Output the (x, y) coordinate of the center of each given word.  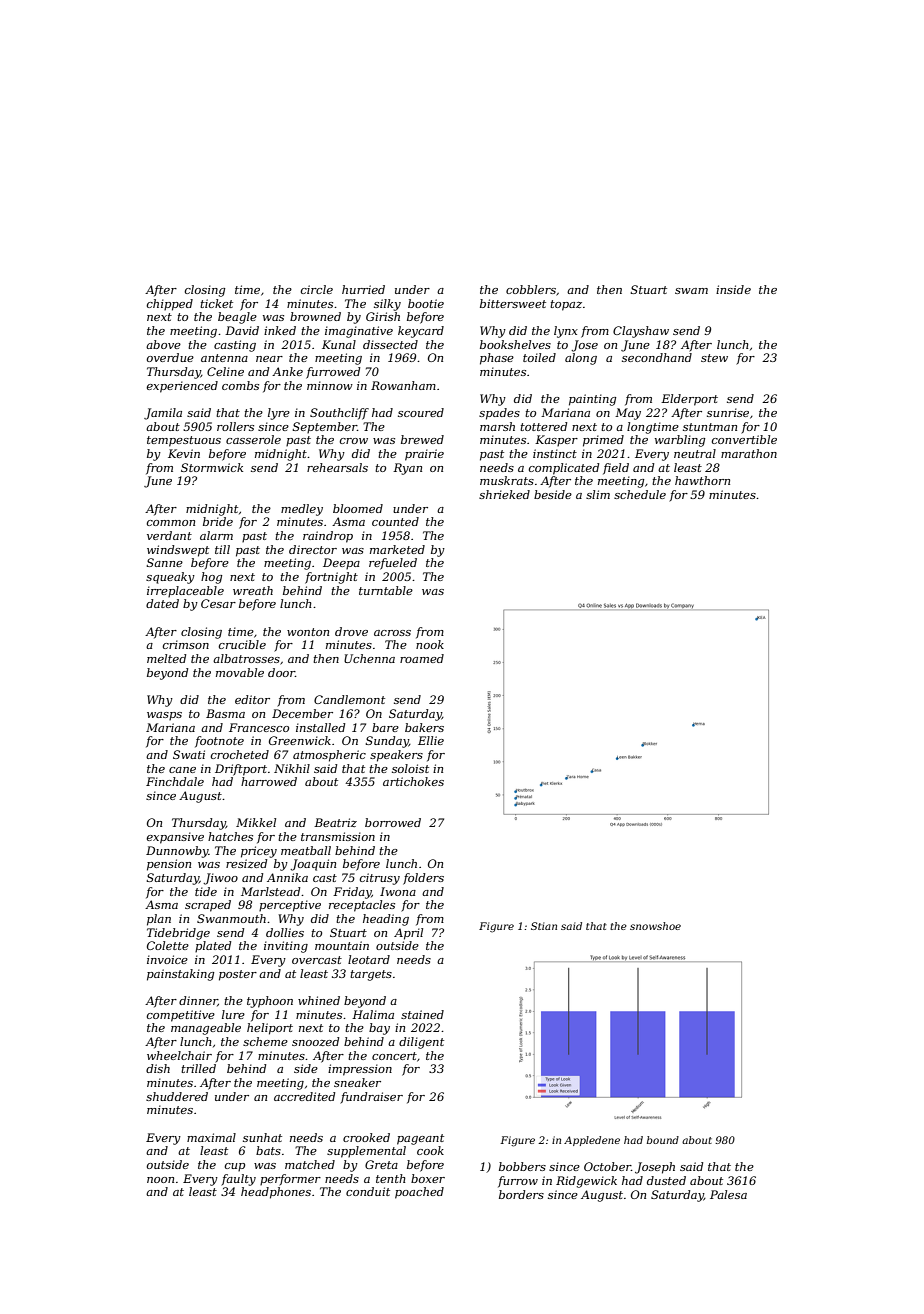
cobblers (531, 289)
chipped (169, 305)
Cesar (218, 603)
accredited (304, 1096)
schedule (640, 494)
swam (691, 291)
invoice (167, 959)
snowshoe (655, 926)
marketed (397, 549)
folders (423, 879)
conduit (368, 1191)
